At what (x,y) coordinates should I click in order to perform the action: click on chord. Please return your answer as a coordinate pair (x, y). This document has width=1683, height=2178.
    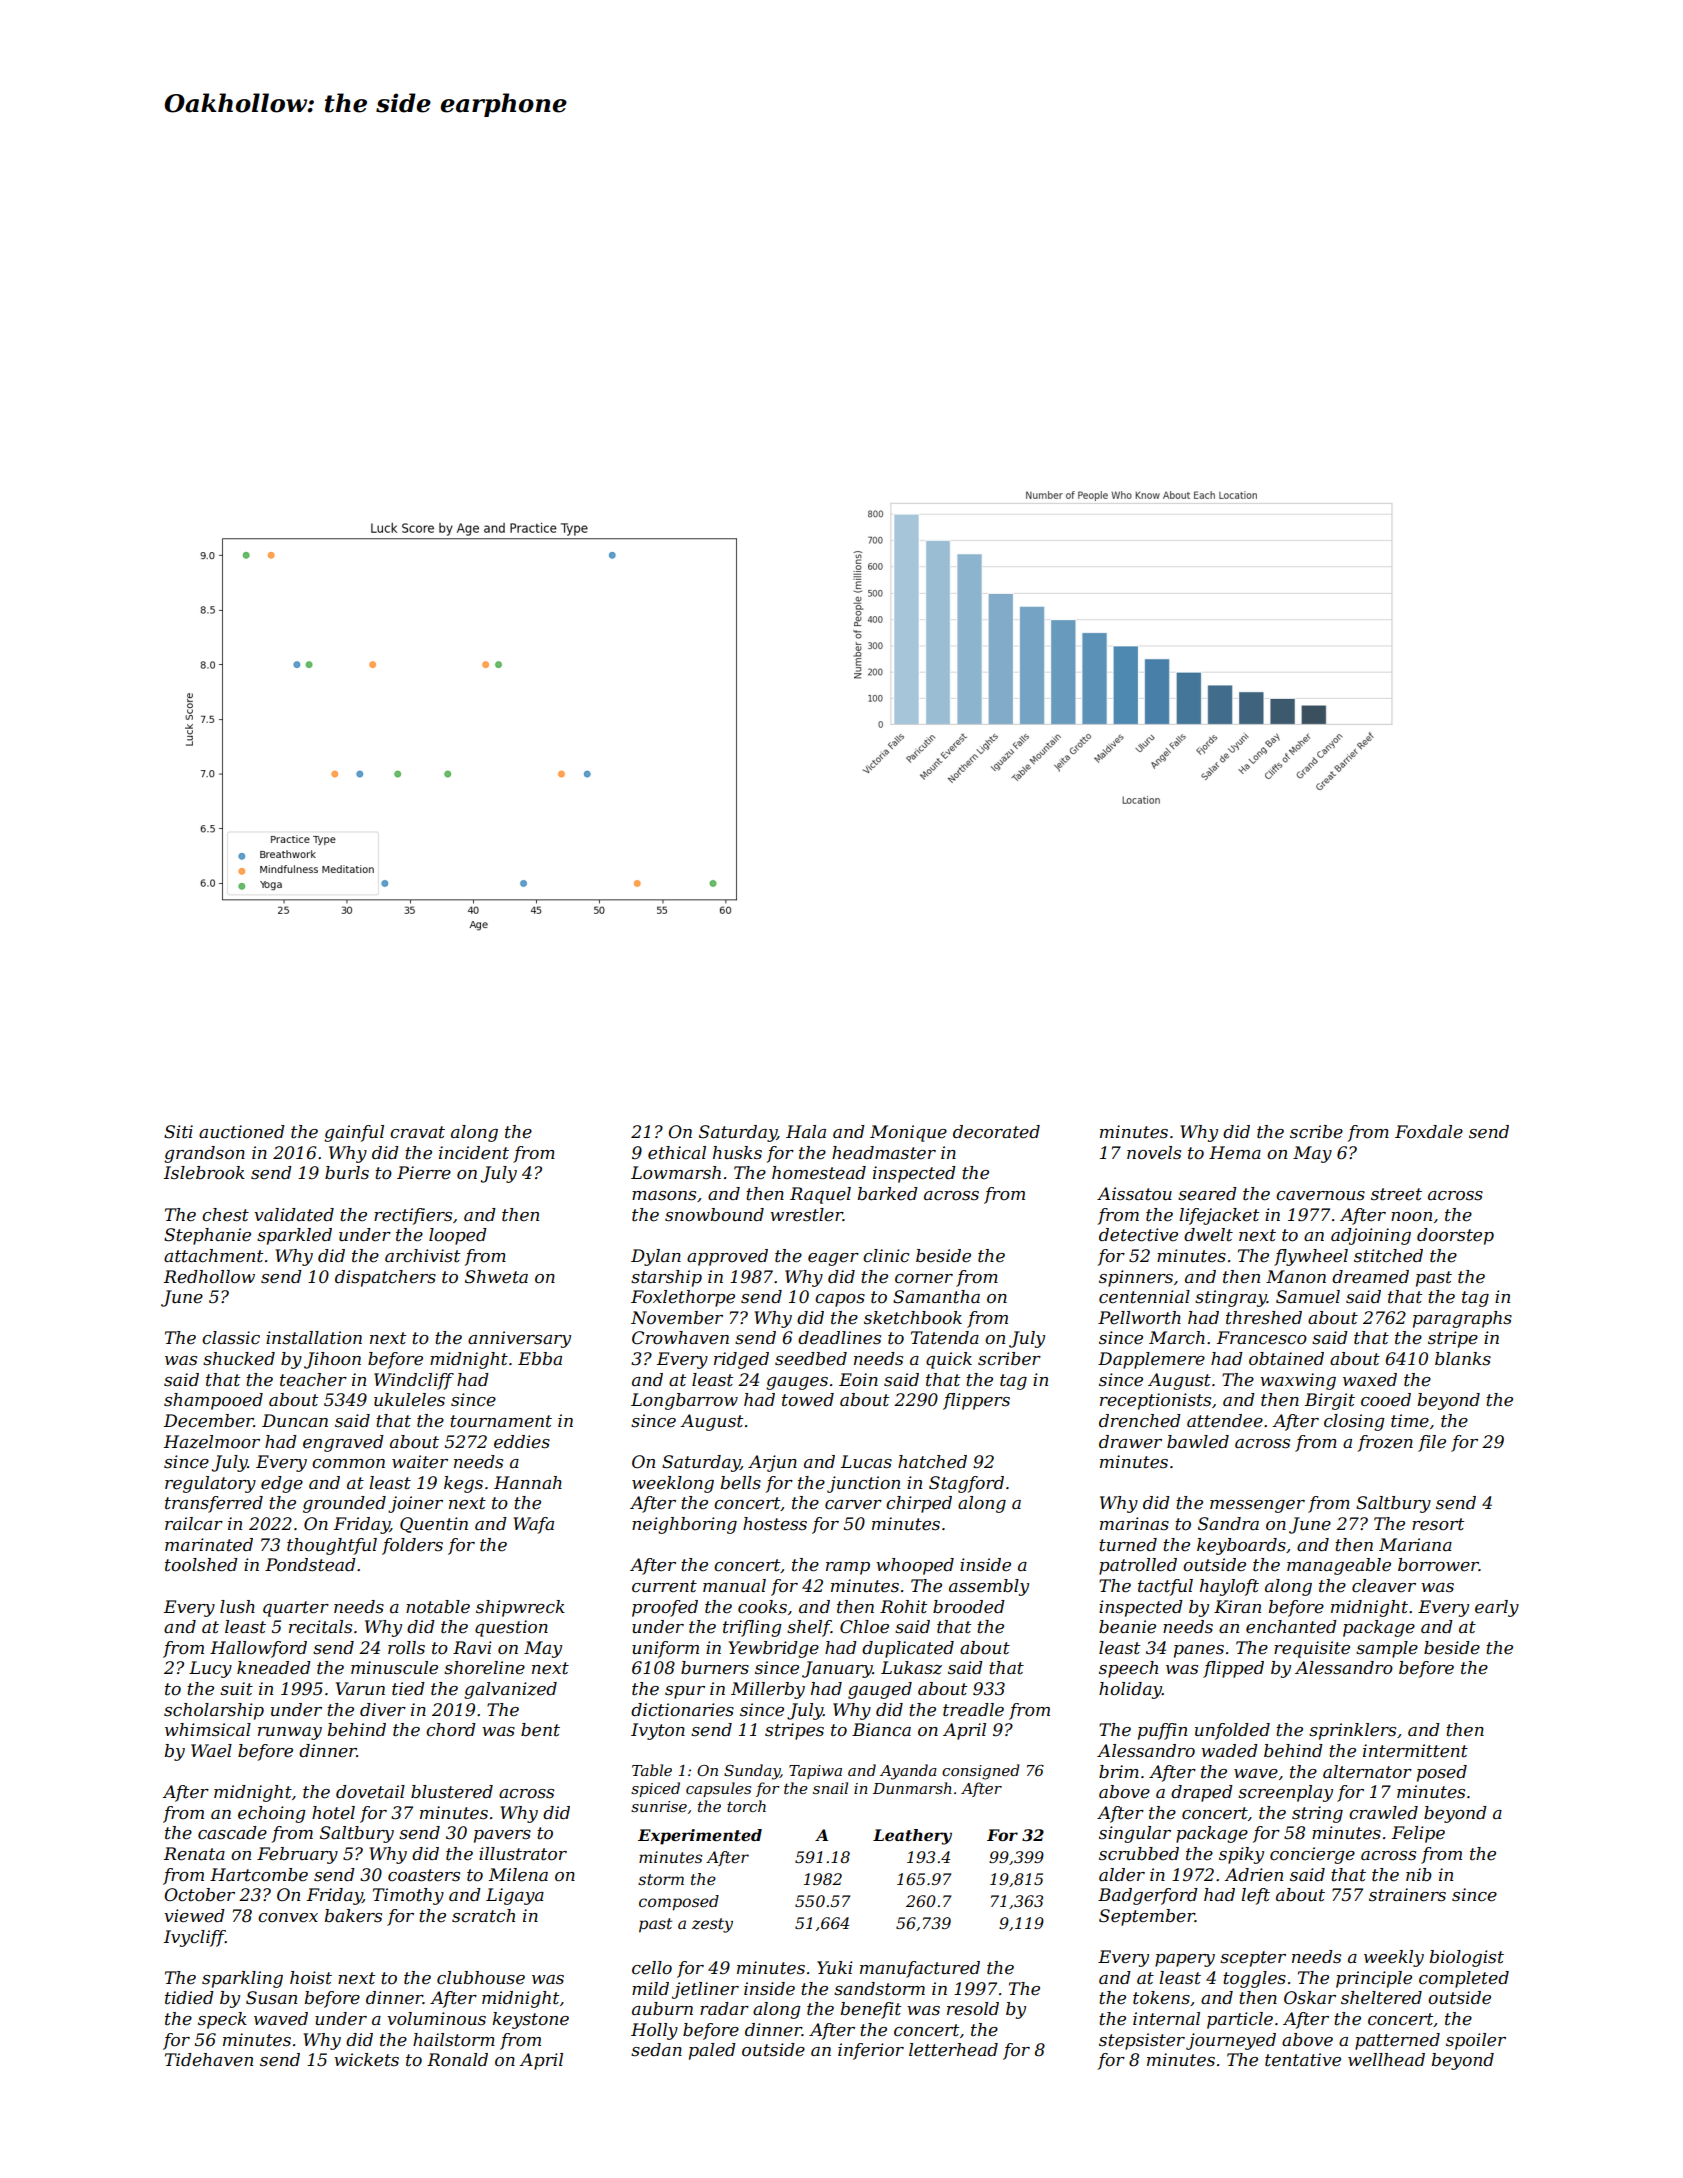
    Looking at the image, I should click on (451, 1730).
